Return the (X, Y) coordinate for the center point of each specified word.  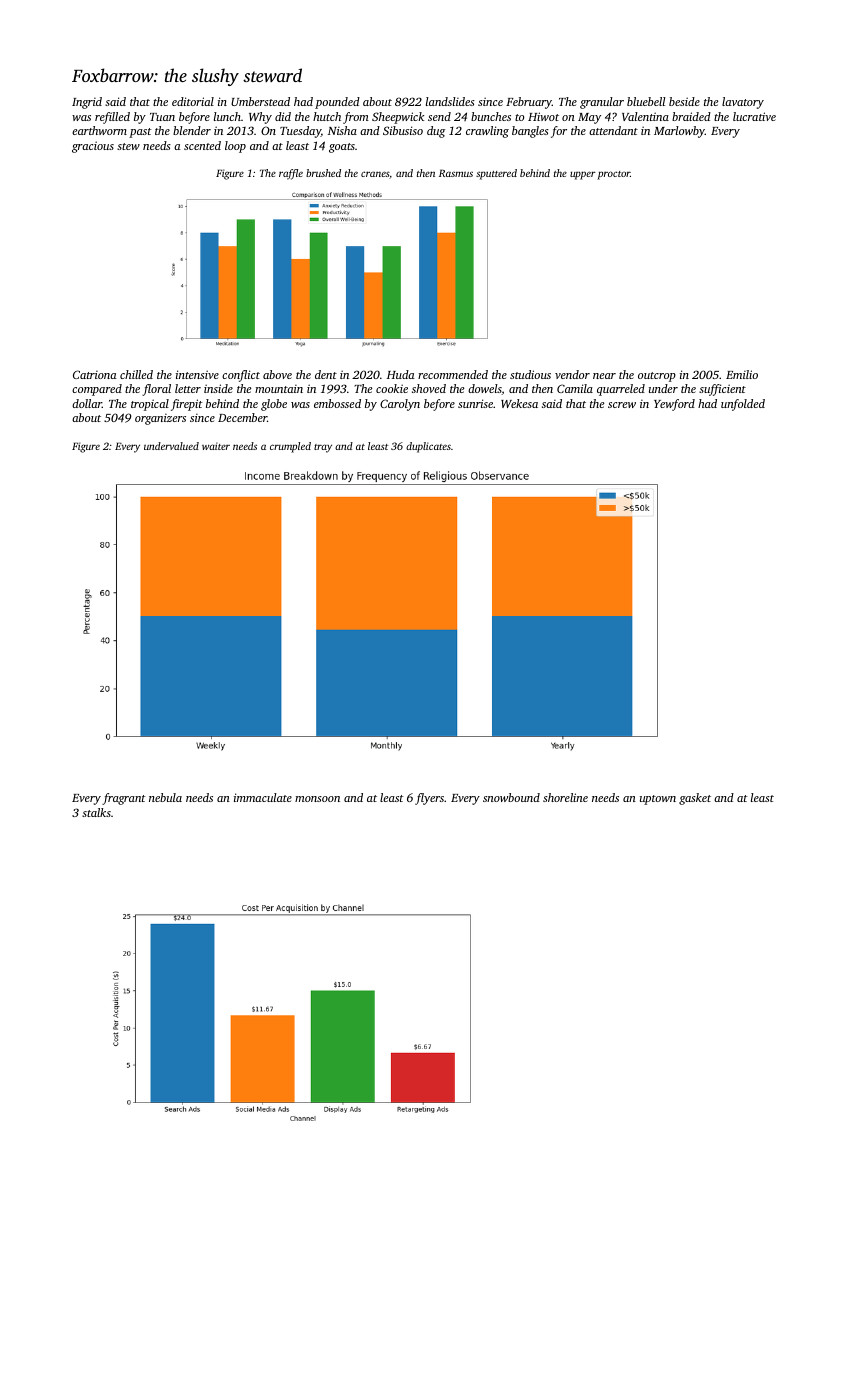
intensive (197, 374)
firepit (187, 405)
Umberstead (260, 101)
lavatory (743, 103)
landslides (450, 101)
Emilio (742, 374)
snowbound (511, 797)
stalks (96, 812)
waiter (216, 446)
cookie (392, 388)
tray (323, 448)
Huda (401, 374)
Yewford (674, 405)
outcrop (657, 377)
